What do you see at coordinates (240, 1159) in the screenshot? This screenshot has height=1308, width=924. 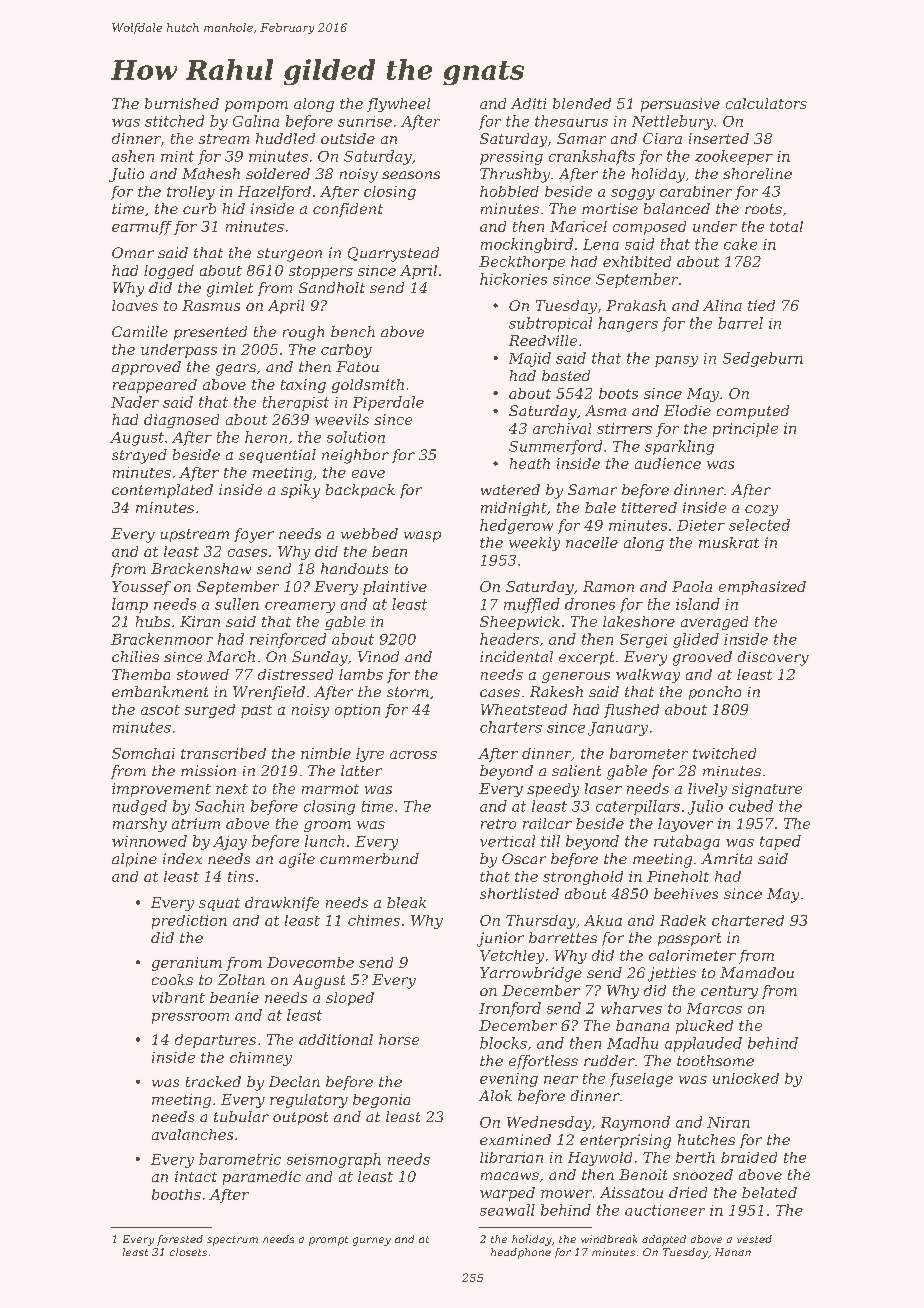 I see `barometric` at bounding box center [240, 1159].
